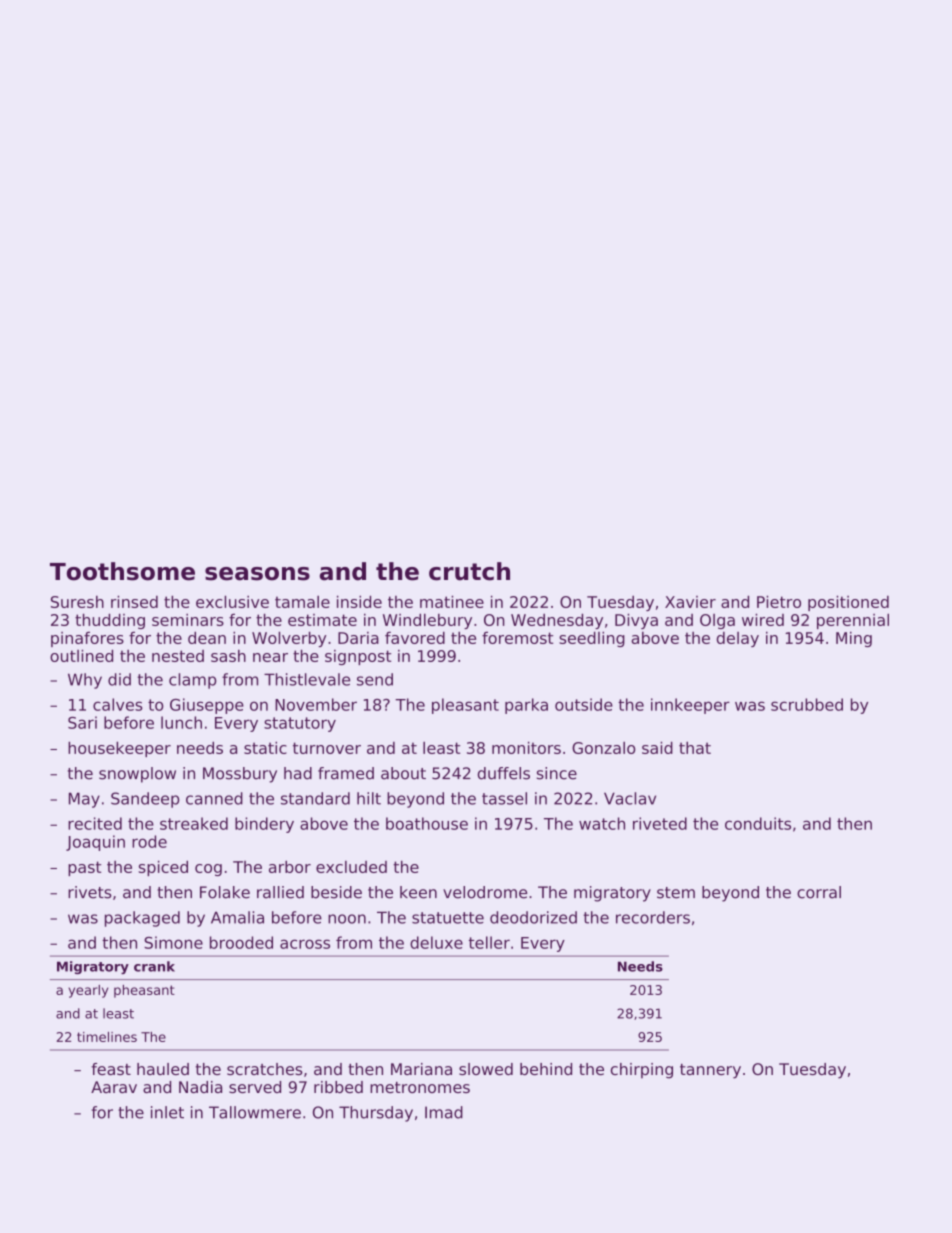 This screenshot has width=952, height=1233. I want to click on scrubbed, so click(807, 704).
